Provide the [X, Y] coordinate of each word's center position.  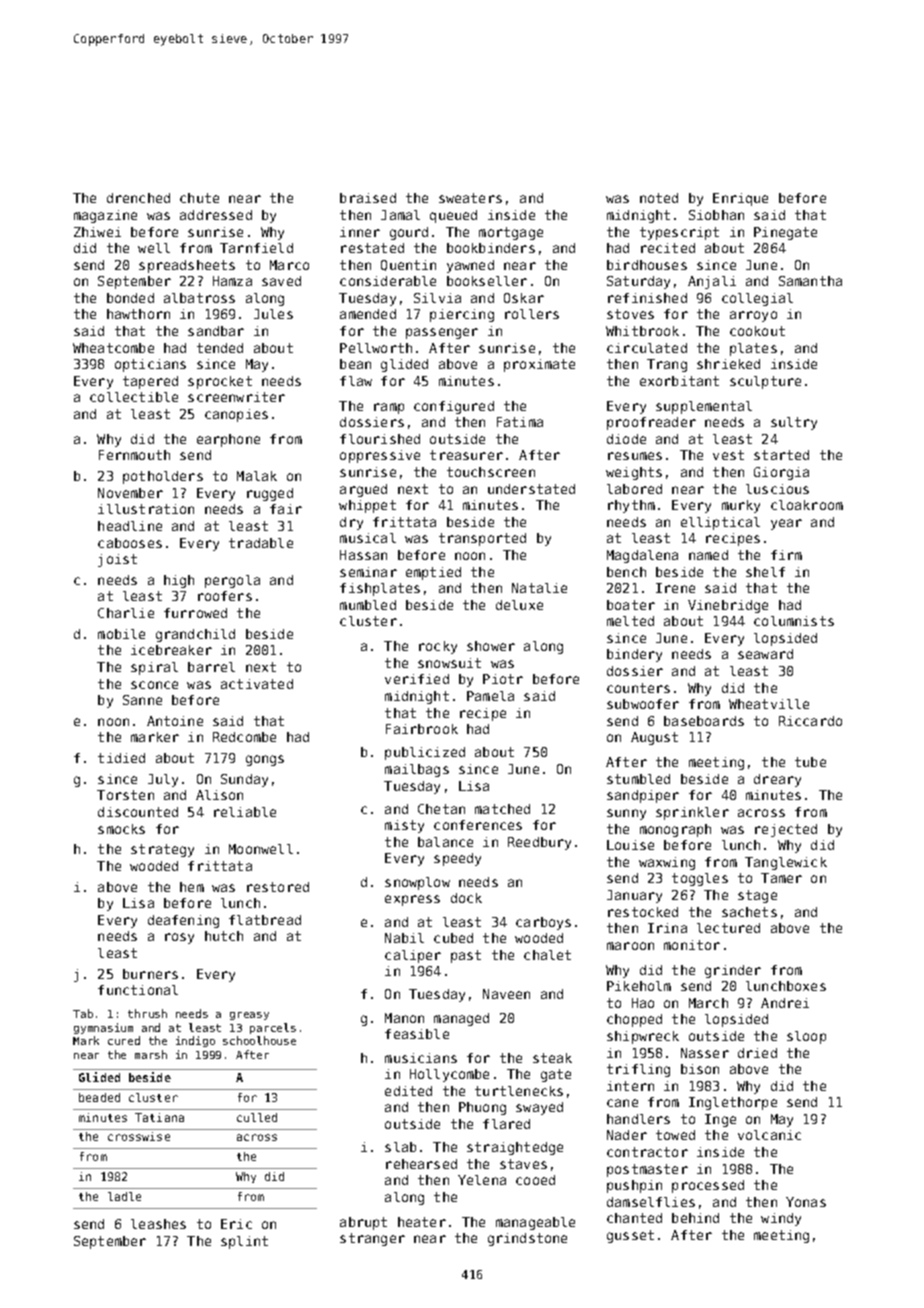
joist [117, 560]
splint [244, 1242]
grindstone [527, 1239]
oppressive [380, 456]
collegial [757, 299]
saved [281, 281]
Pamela [490, 696]
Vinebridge [728, 606]
